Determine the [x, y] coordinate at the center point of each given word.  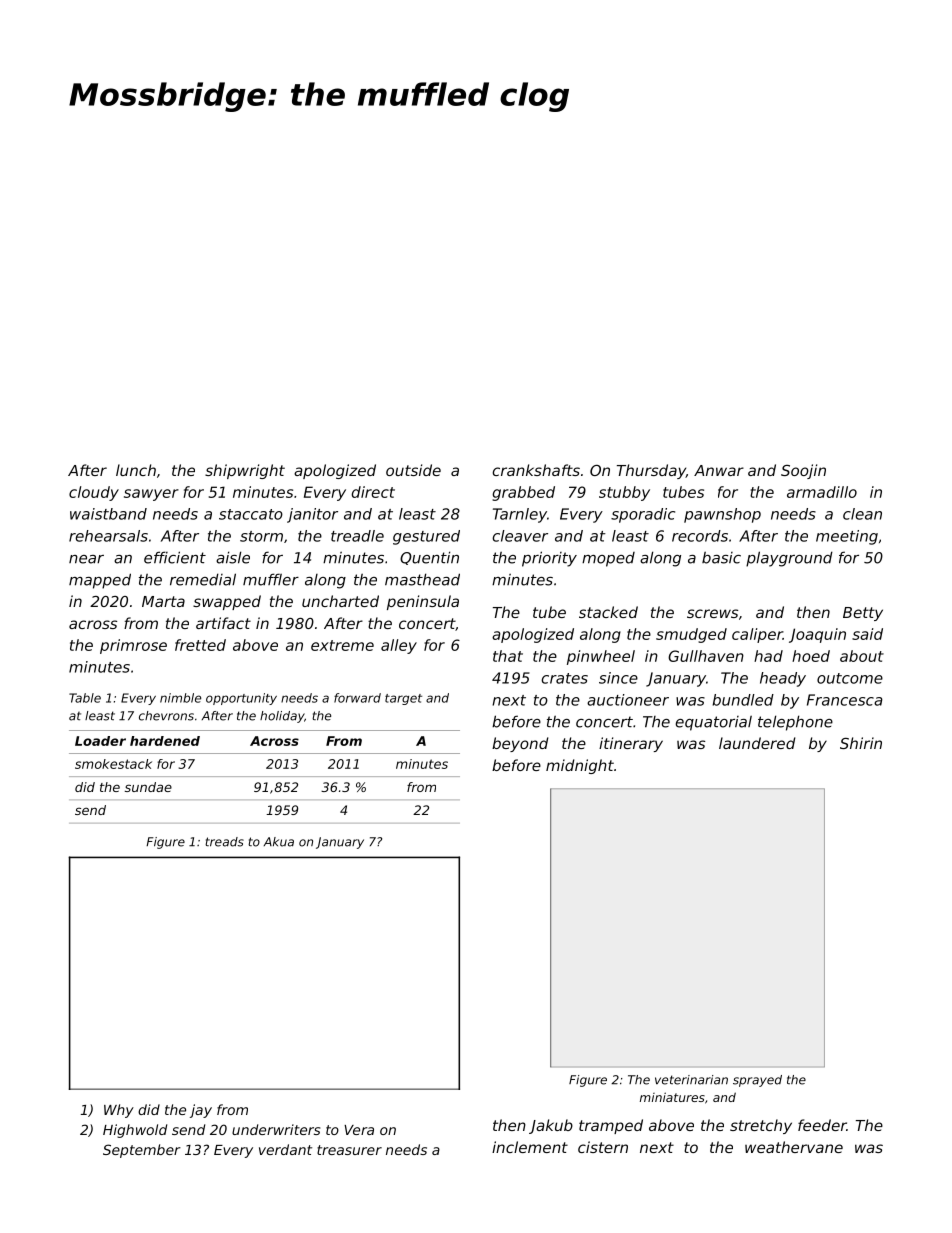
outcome [850, 678]
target [403, 699]
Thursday [651, 471]
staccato [251, 514]
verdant [285, 1149]
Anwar [719, 470]
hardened [165, 741]
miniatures [672, 1097]
